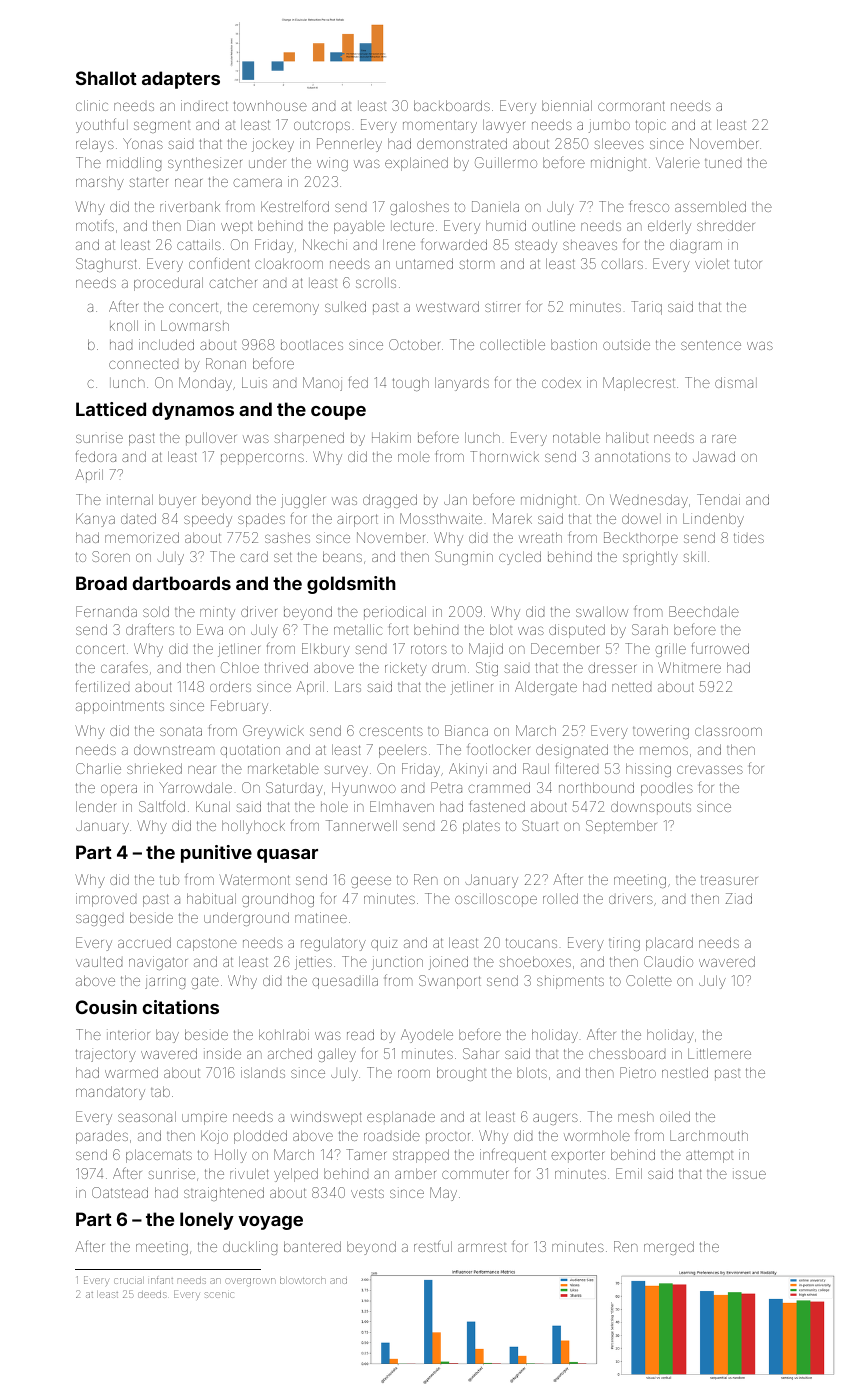  Describe the element at coordinates (249, 1173) in the screenshot. I see `rivulet` at that location.
